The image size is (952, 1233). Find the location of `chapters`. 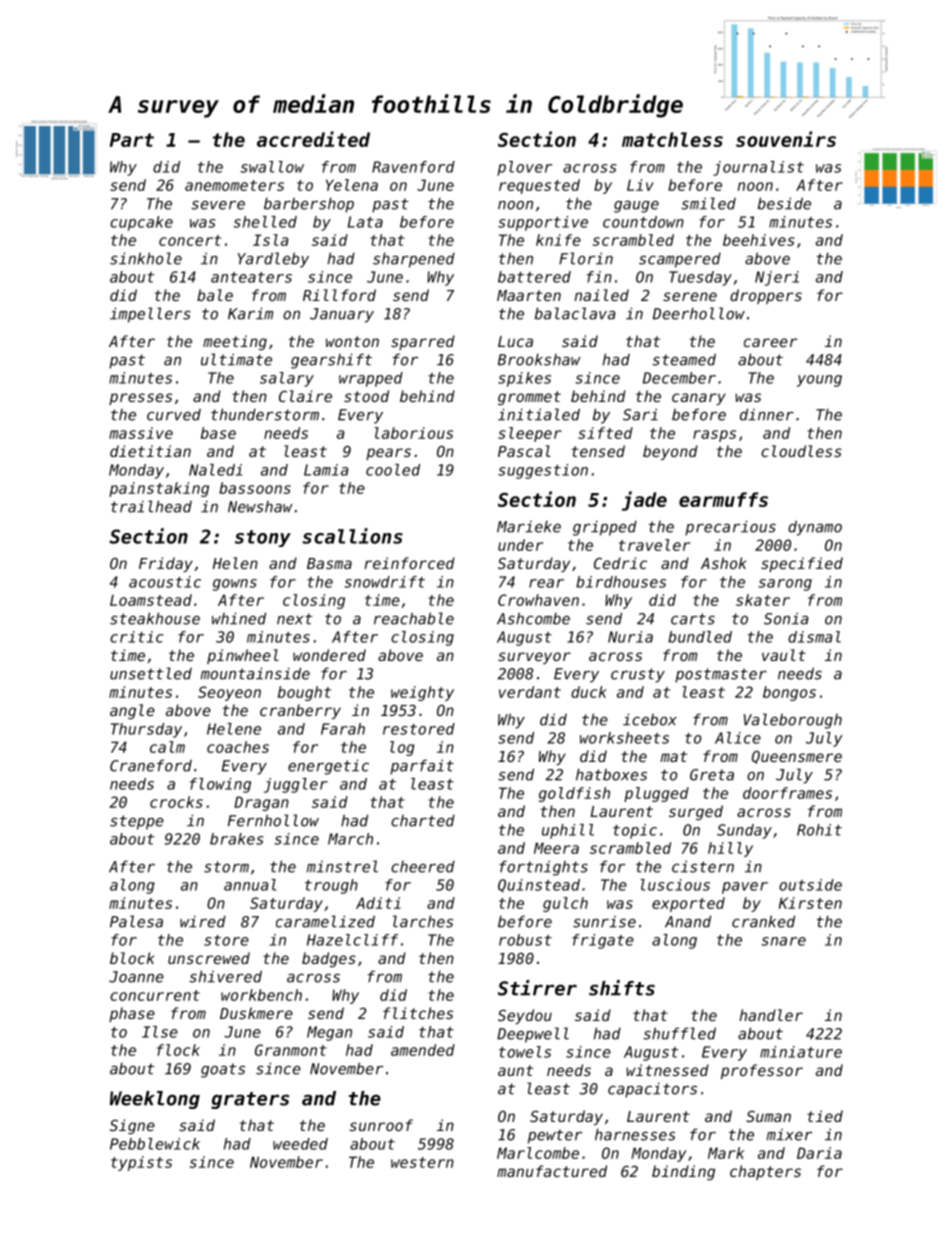

chapters is located at coordinates (765, 1172).
